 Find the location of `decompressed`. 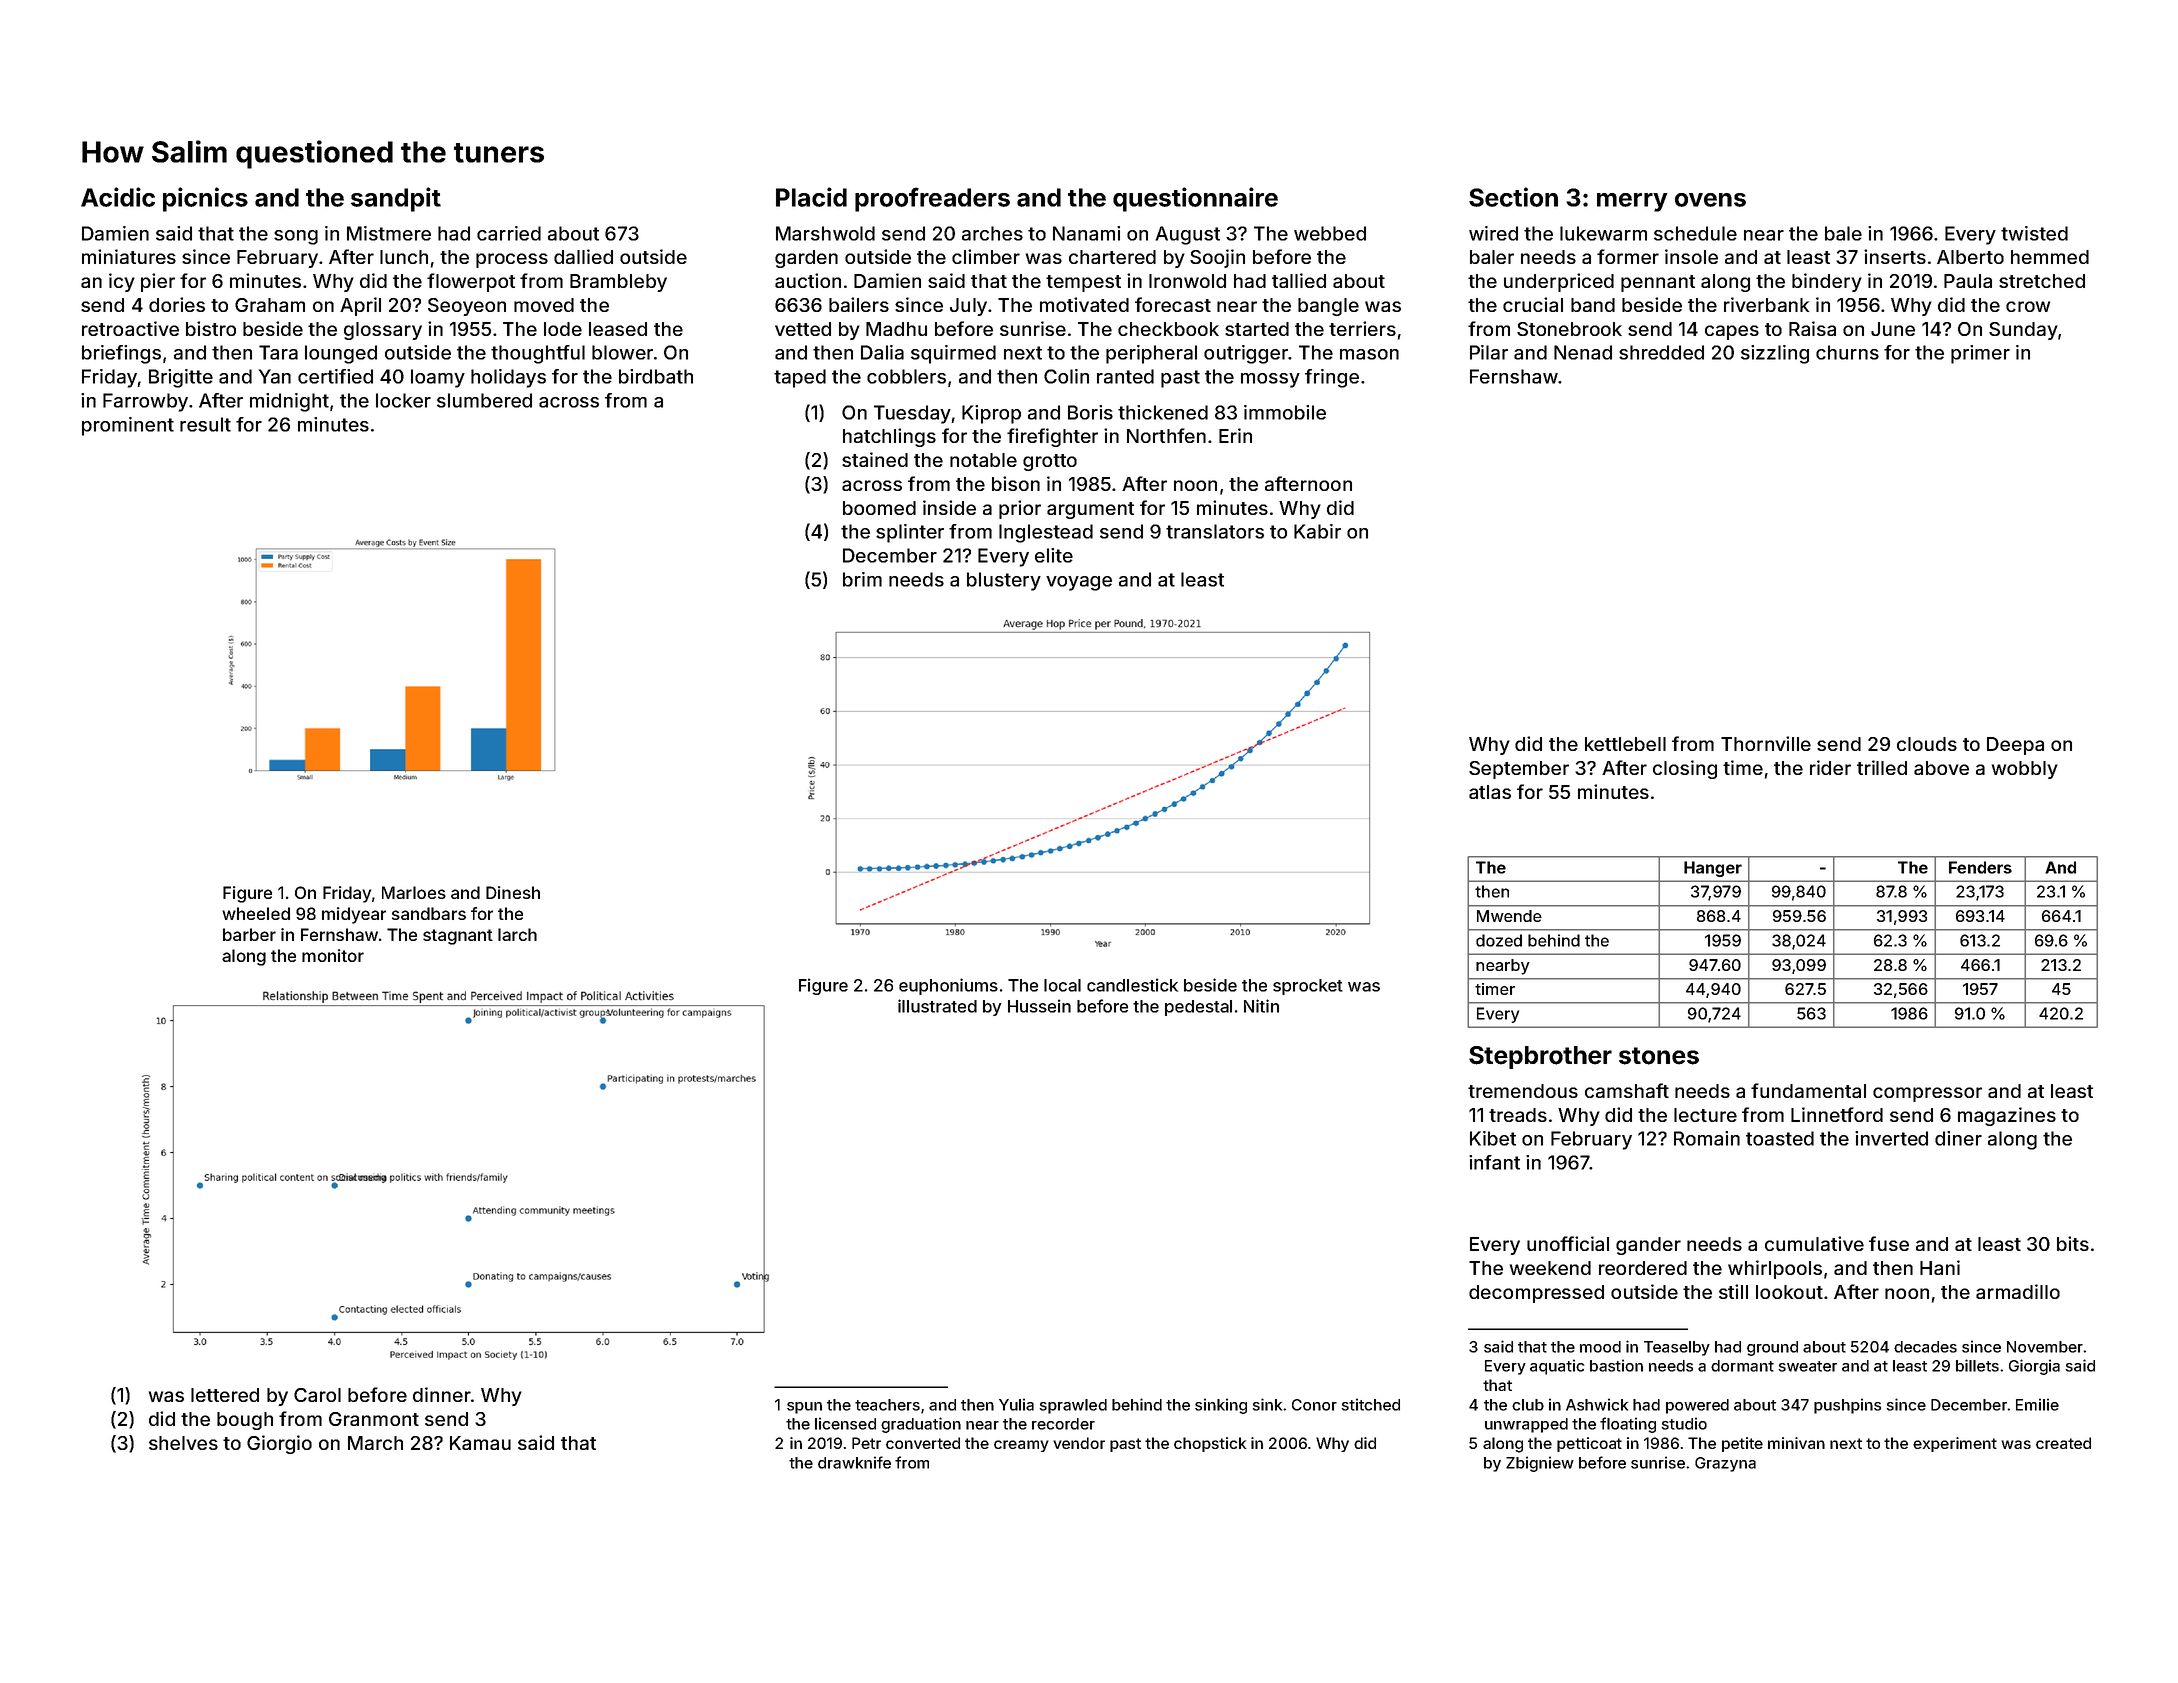

decompressed is located at coordinates (1536, 1294).
